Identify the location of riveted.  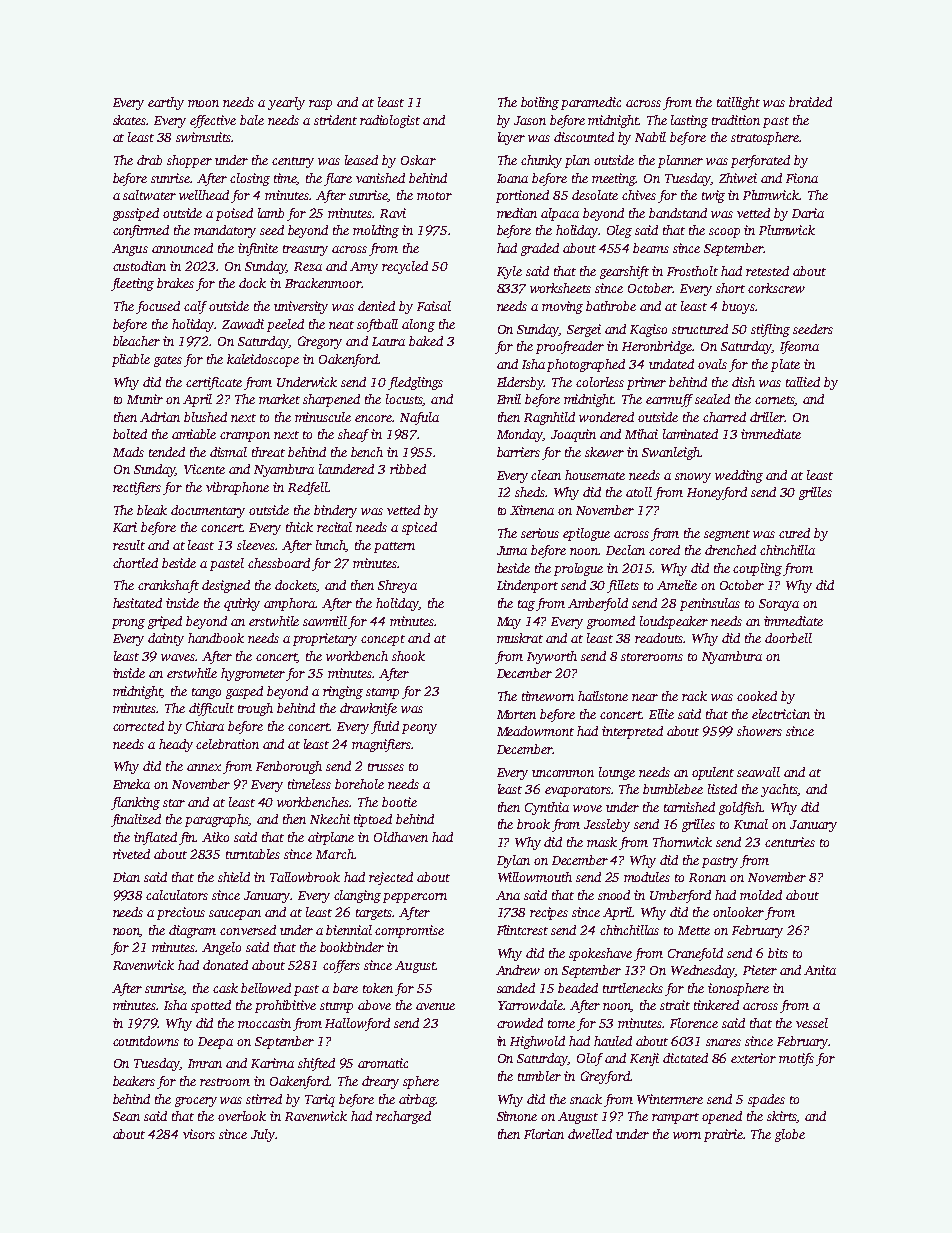
(131, 854).
